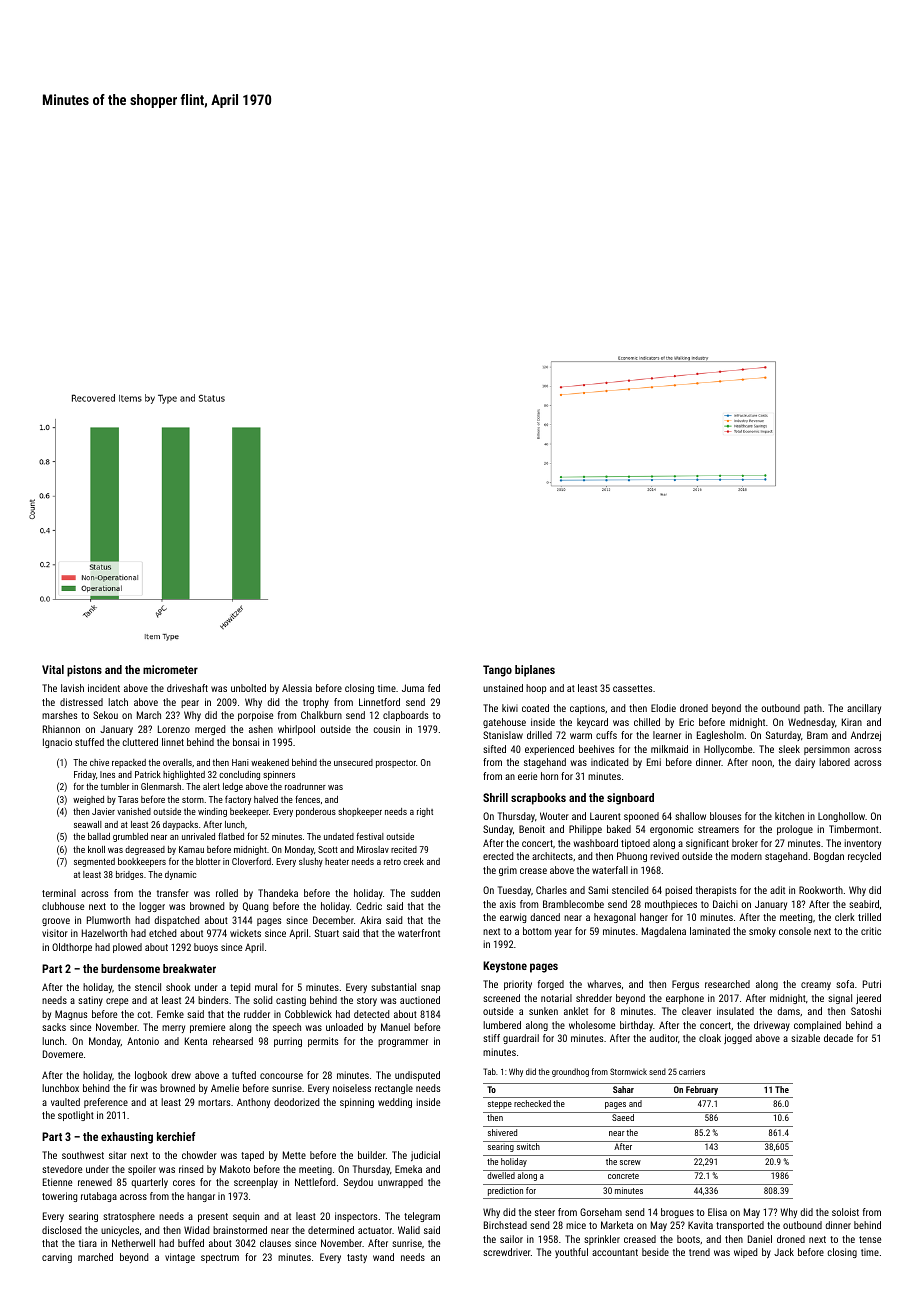  I want to click on Tango, so click(497, 671).
